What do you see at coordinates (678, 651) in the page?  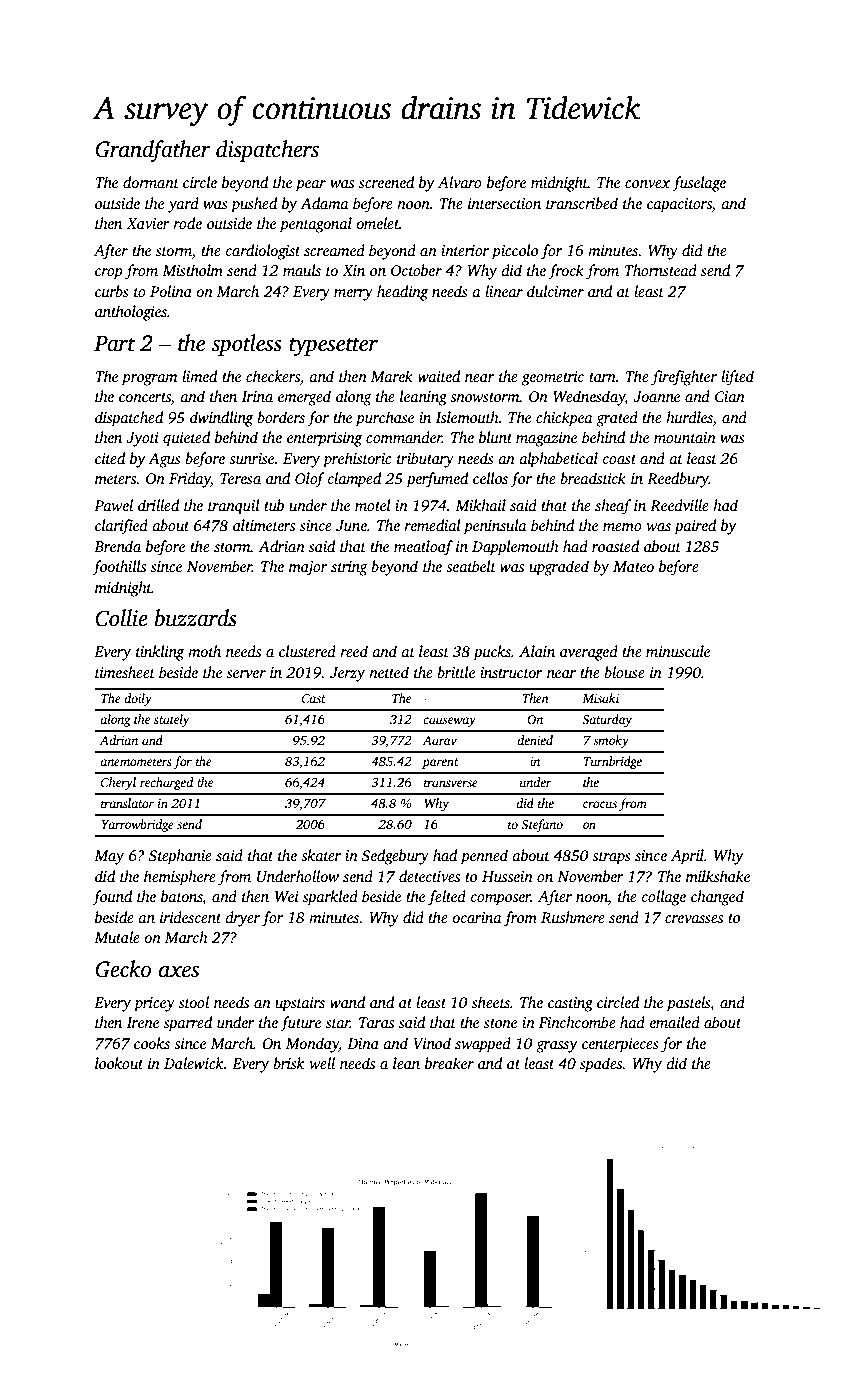 I see `minuscule` at bounding box center [678, 651].
